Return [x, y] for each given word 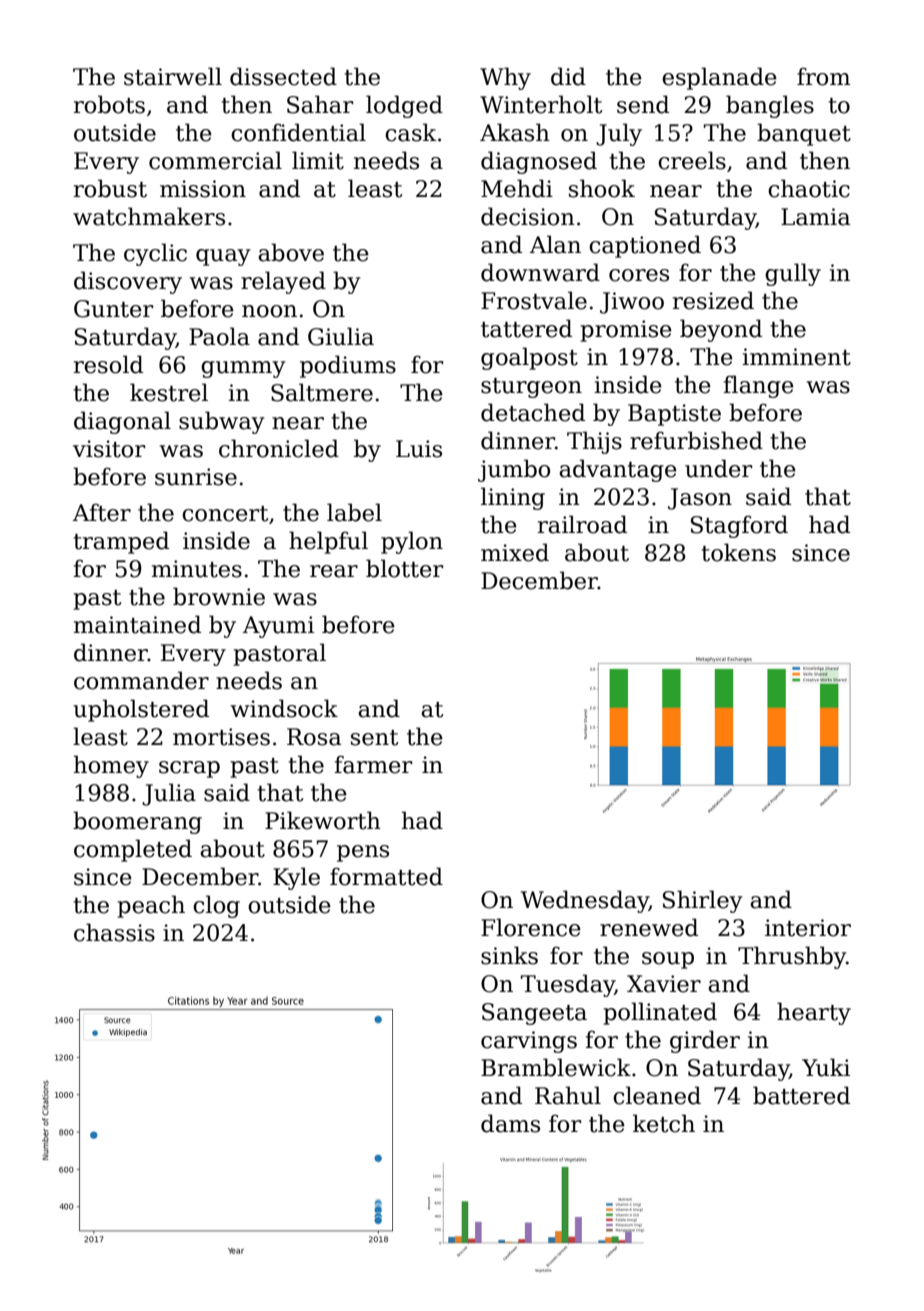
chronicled [279, 448]
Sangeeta [534, 1014]
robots [109, 104]
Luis [419, 449]
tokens [738, 552]
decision [528, 216]
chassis [114, 932]
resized [713, 300]
